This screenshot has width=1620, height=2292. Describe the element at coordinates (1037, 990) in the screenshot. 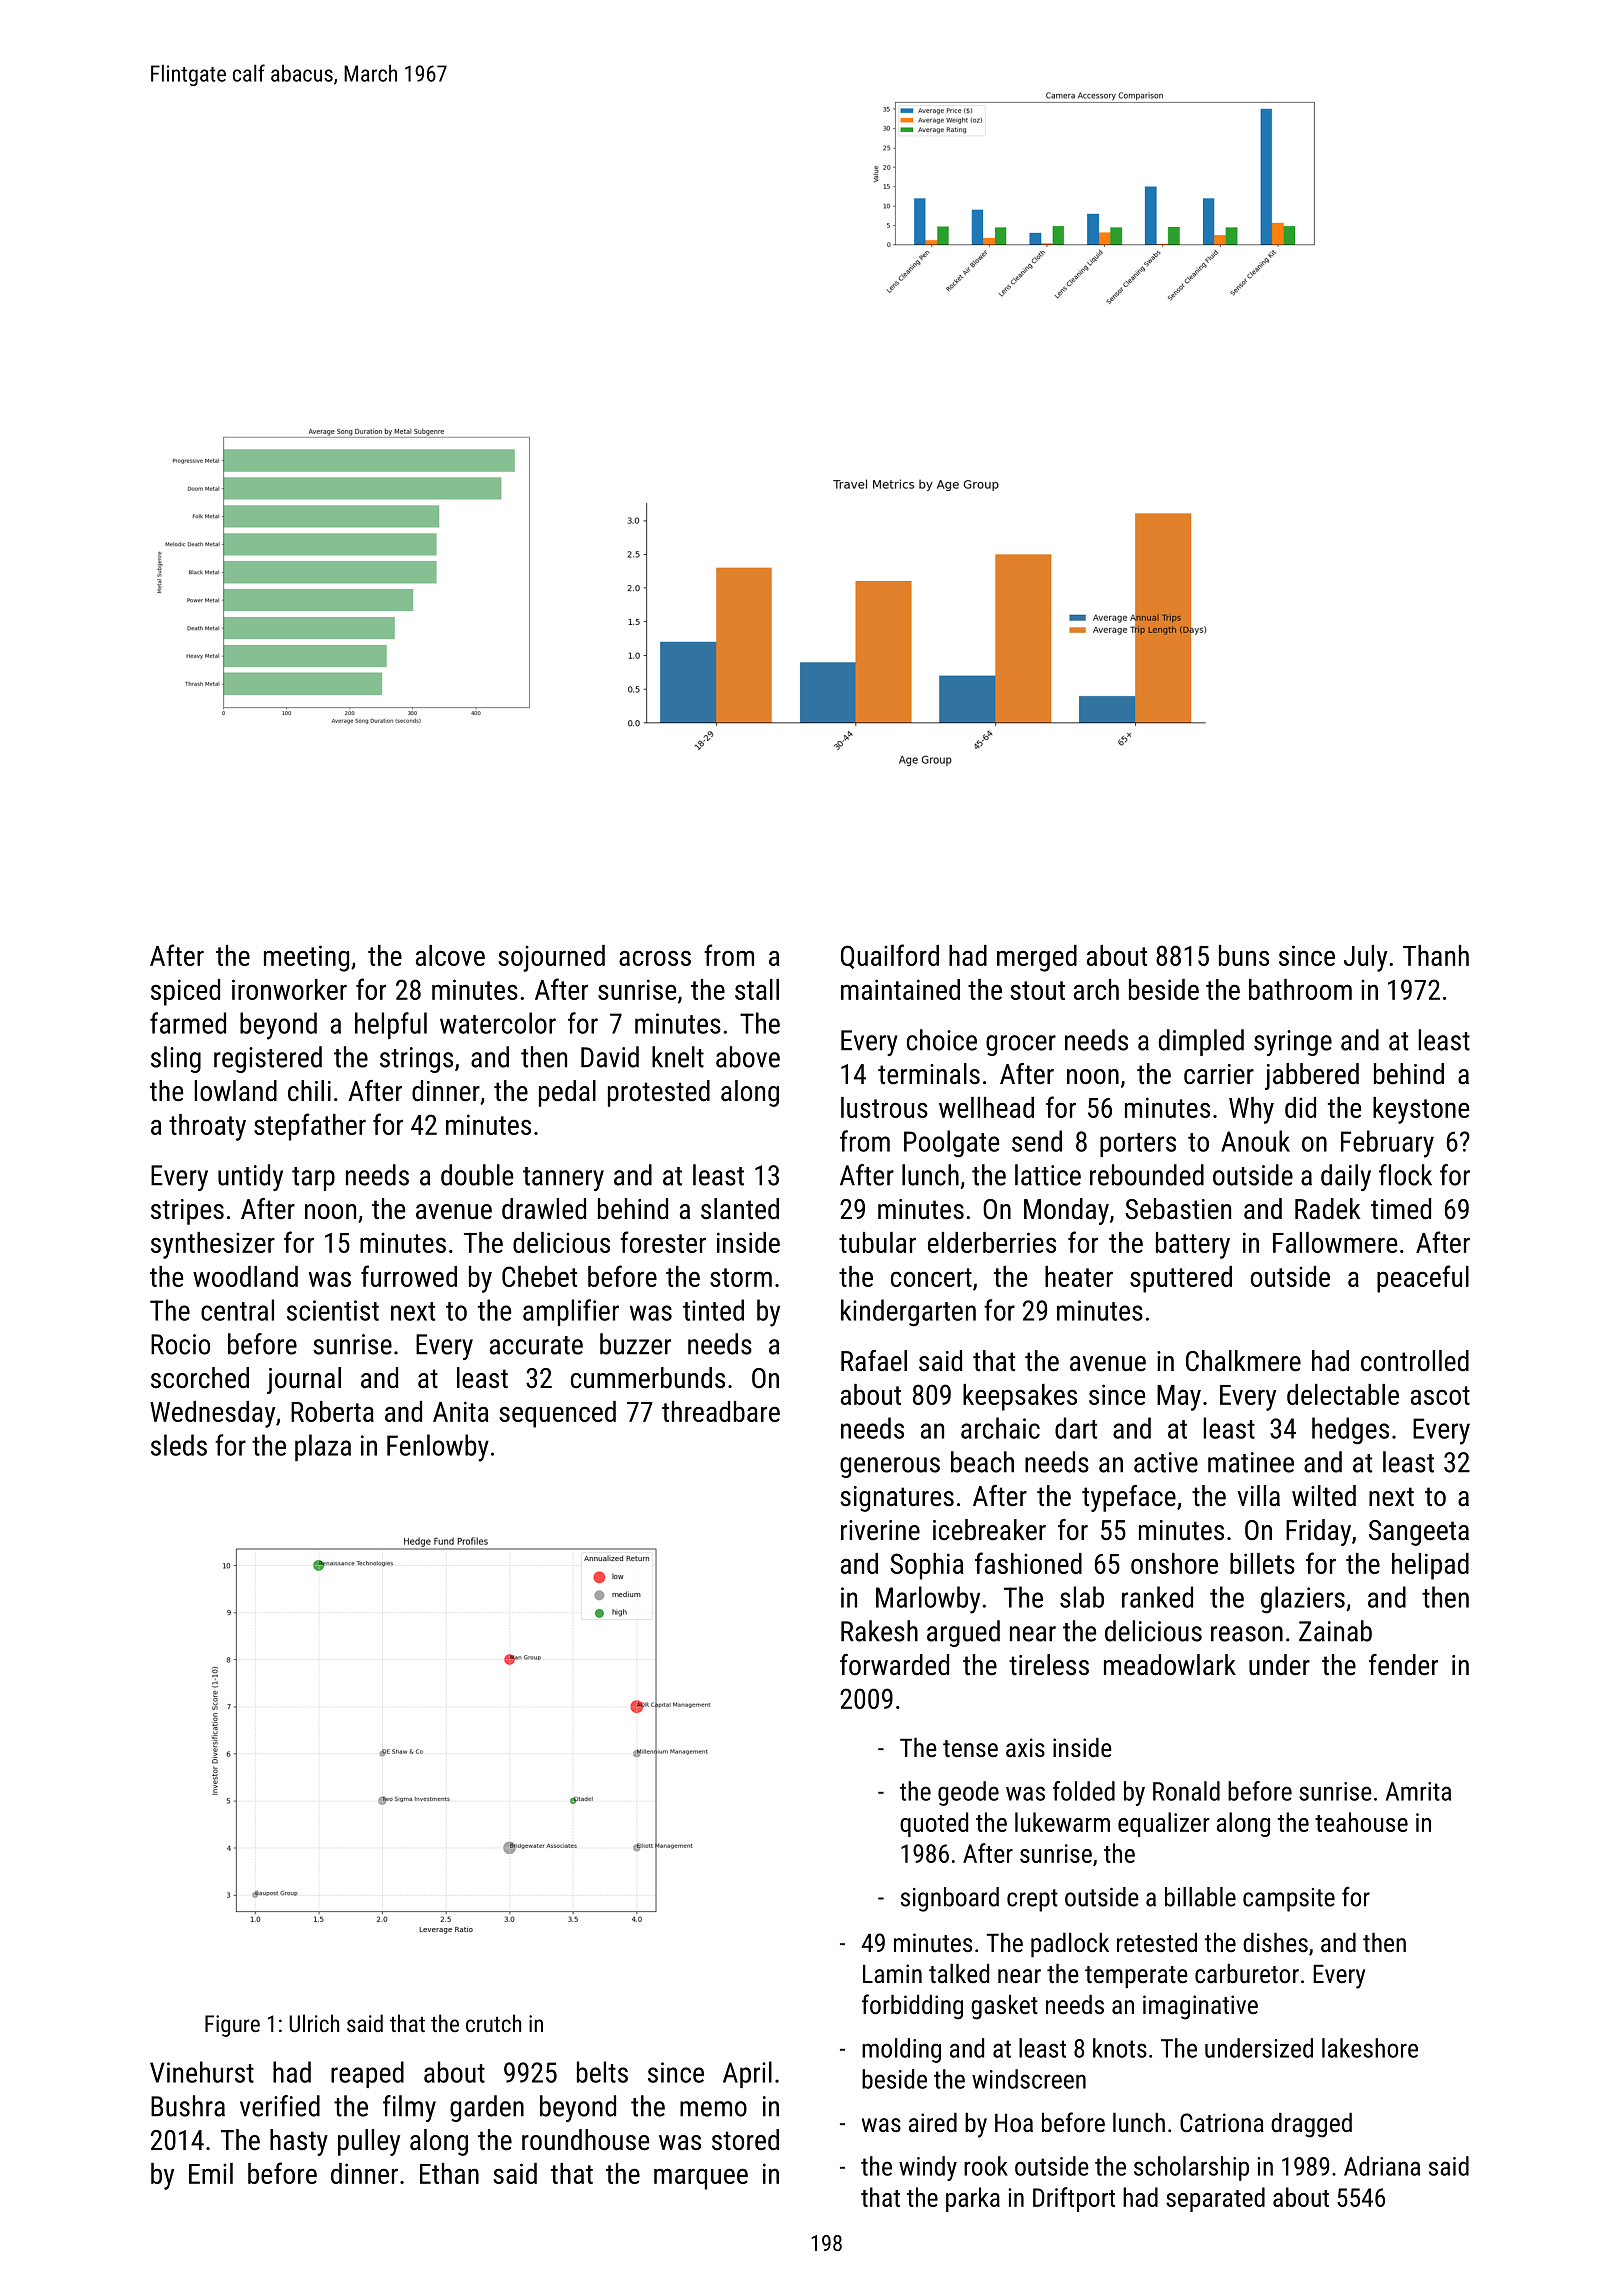

I see `stout` at that location.
